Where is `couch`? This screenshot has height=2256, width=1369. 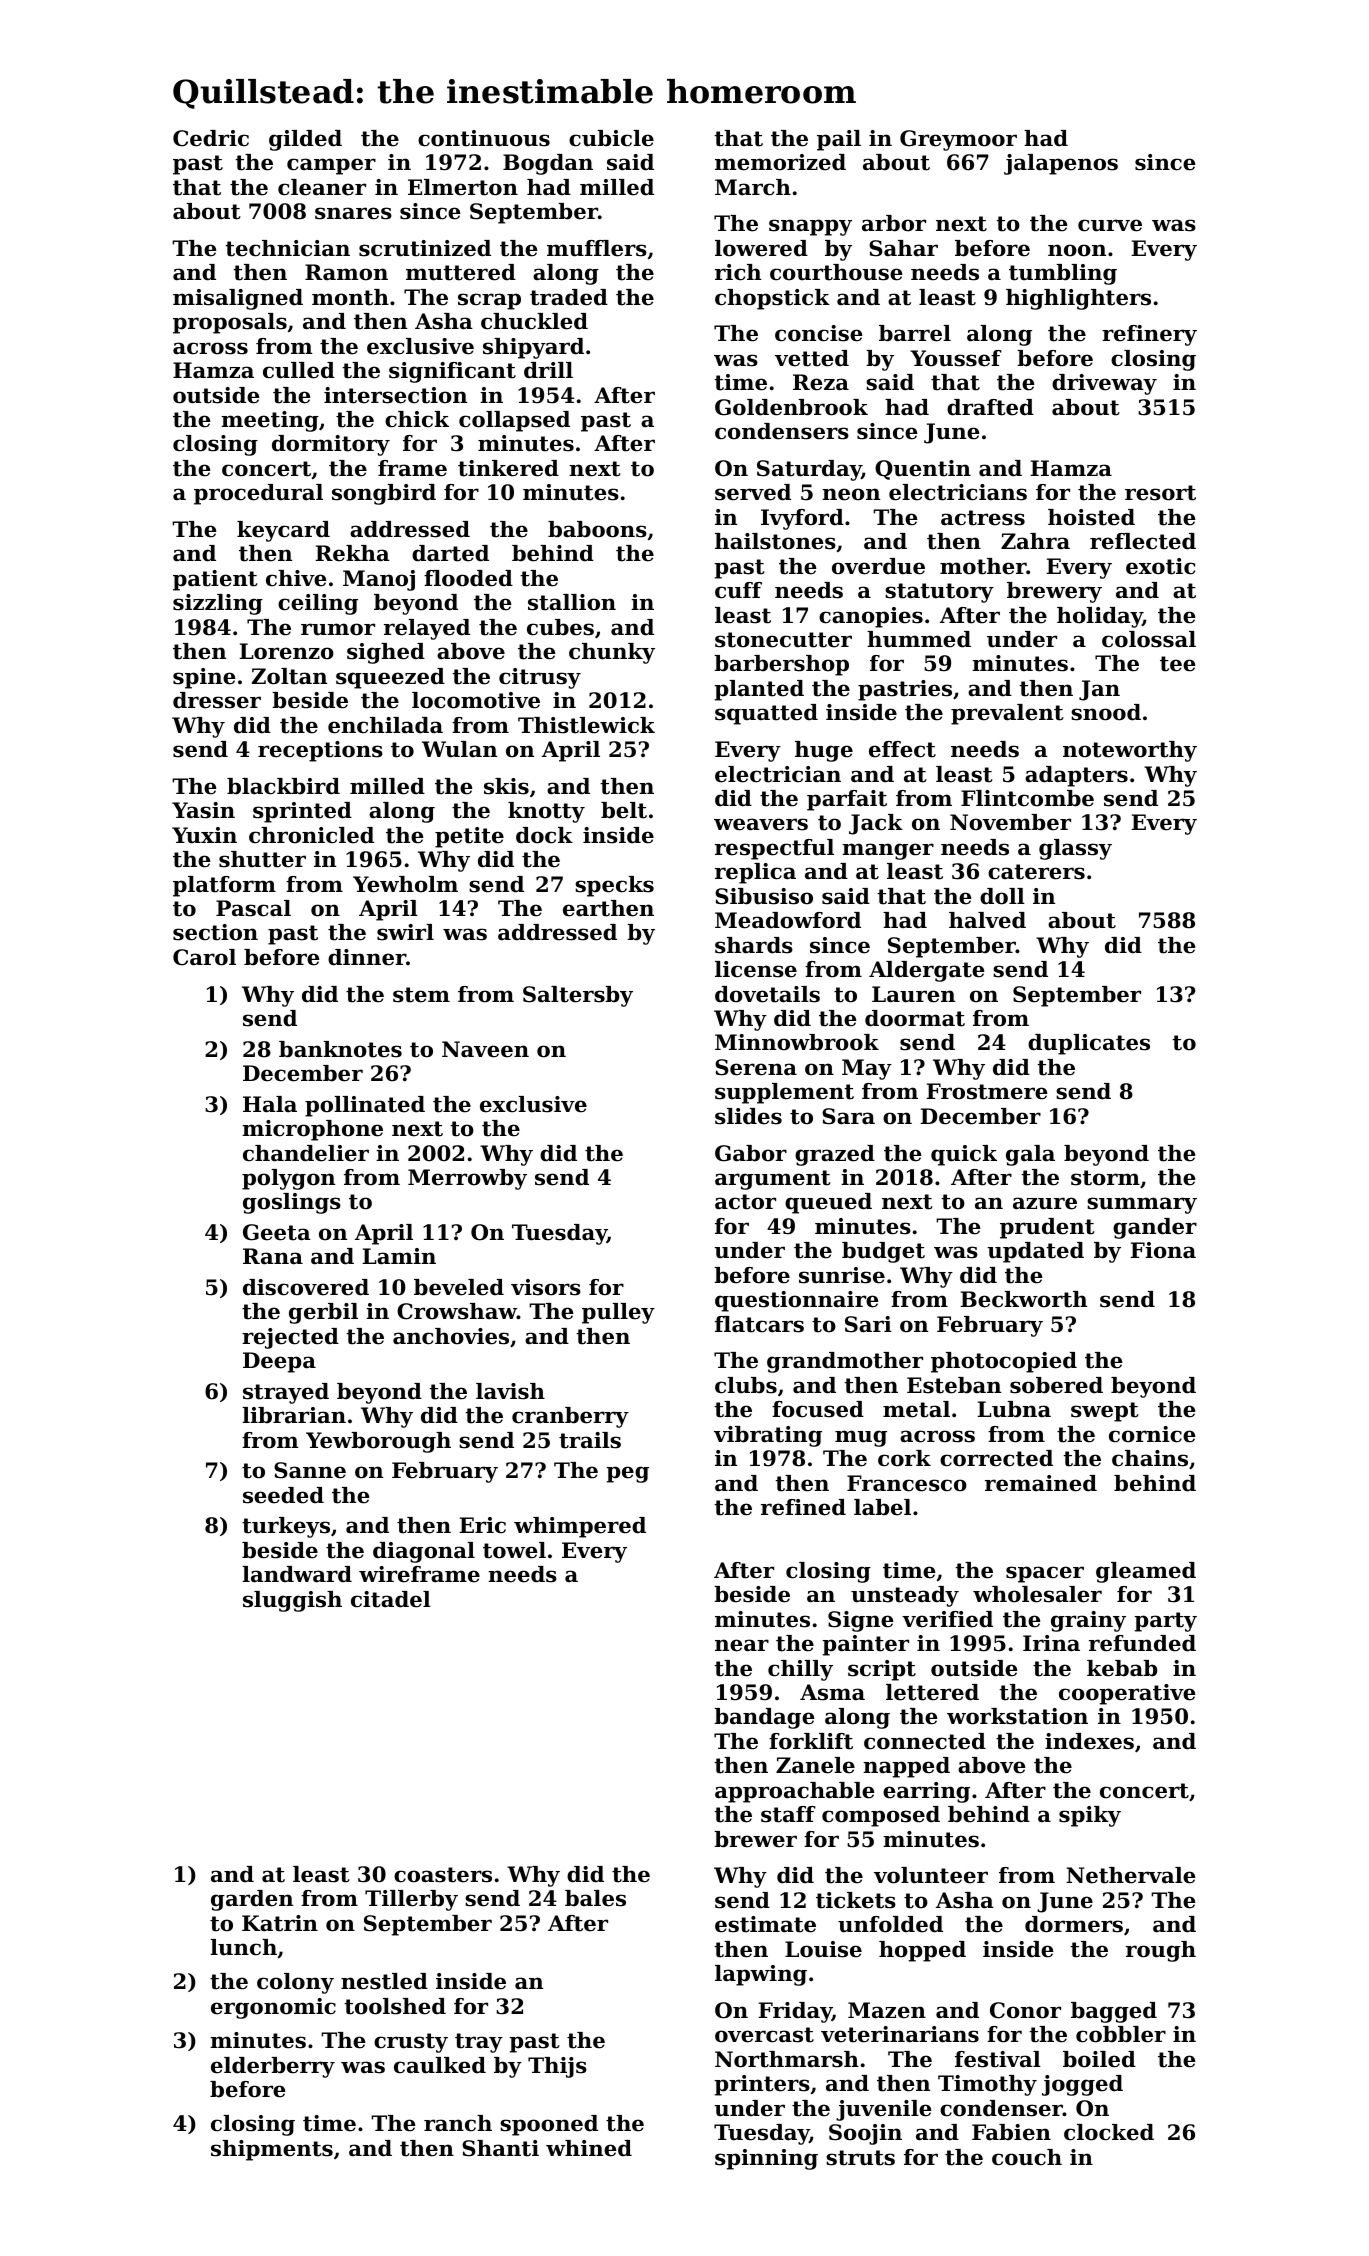
couch is located at coordinates (1027, 2157).
